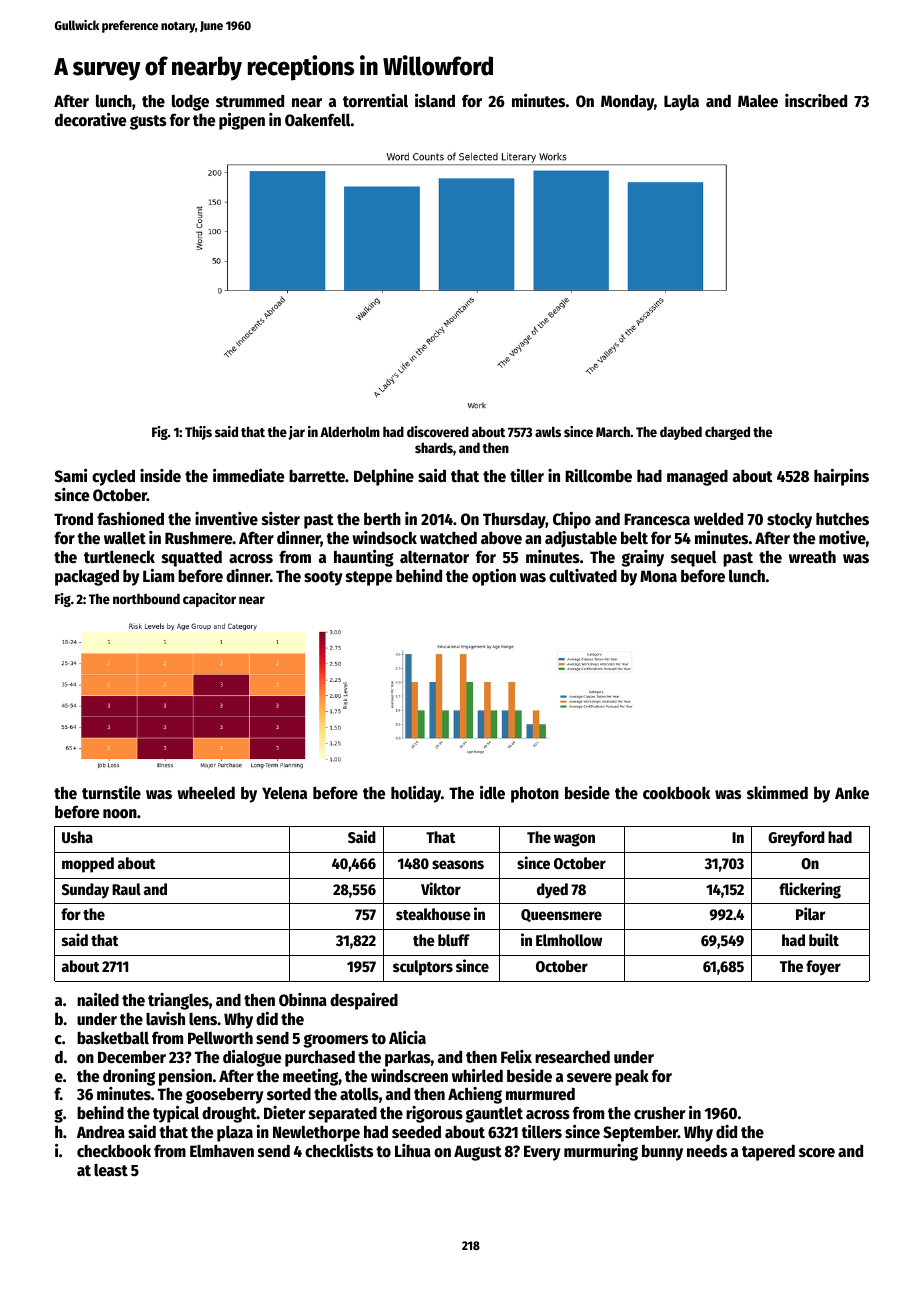 This image has height=1314, width=924. Describe the element at coordinates (206, 793) in the image. I see `wheeled` at that location.
